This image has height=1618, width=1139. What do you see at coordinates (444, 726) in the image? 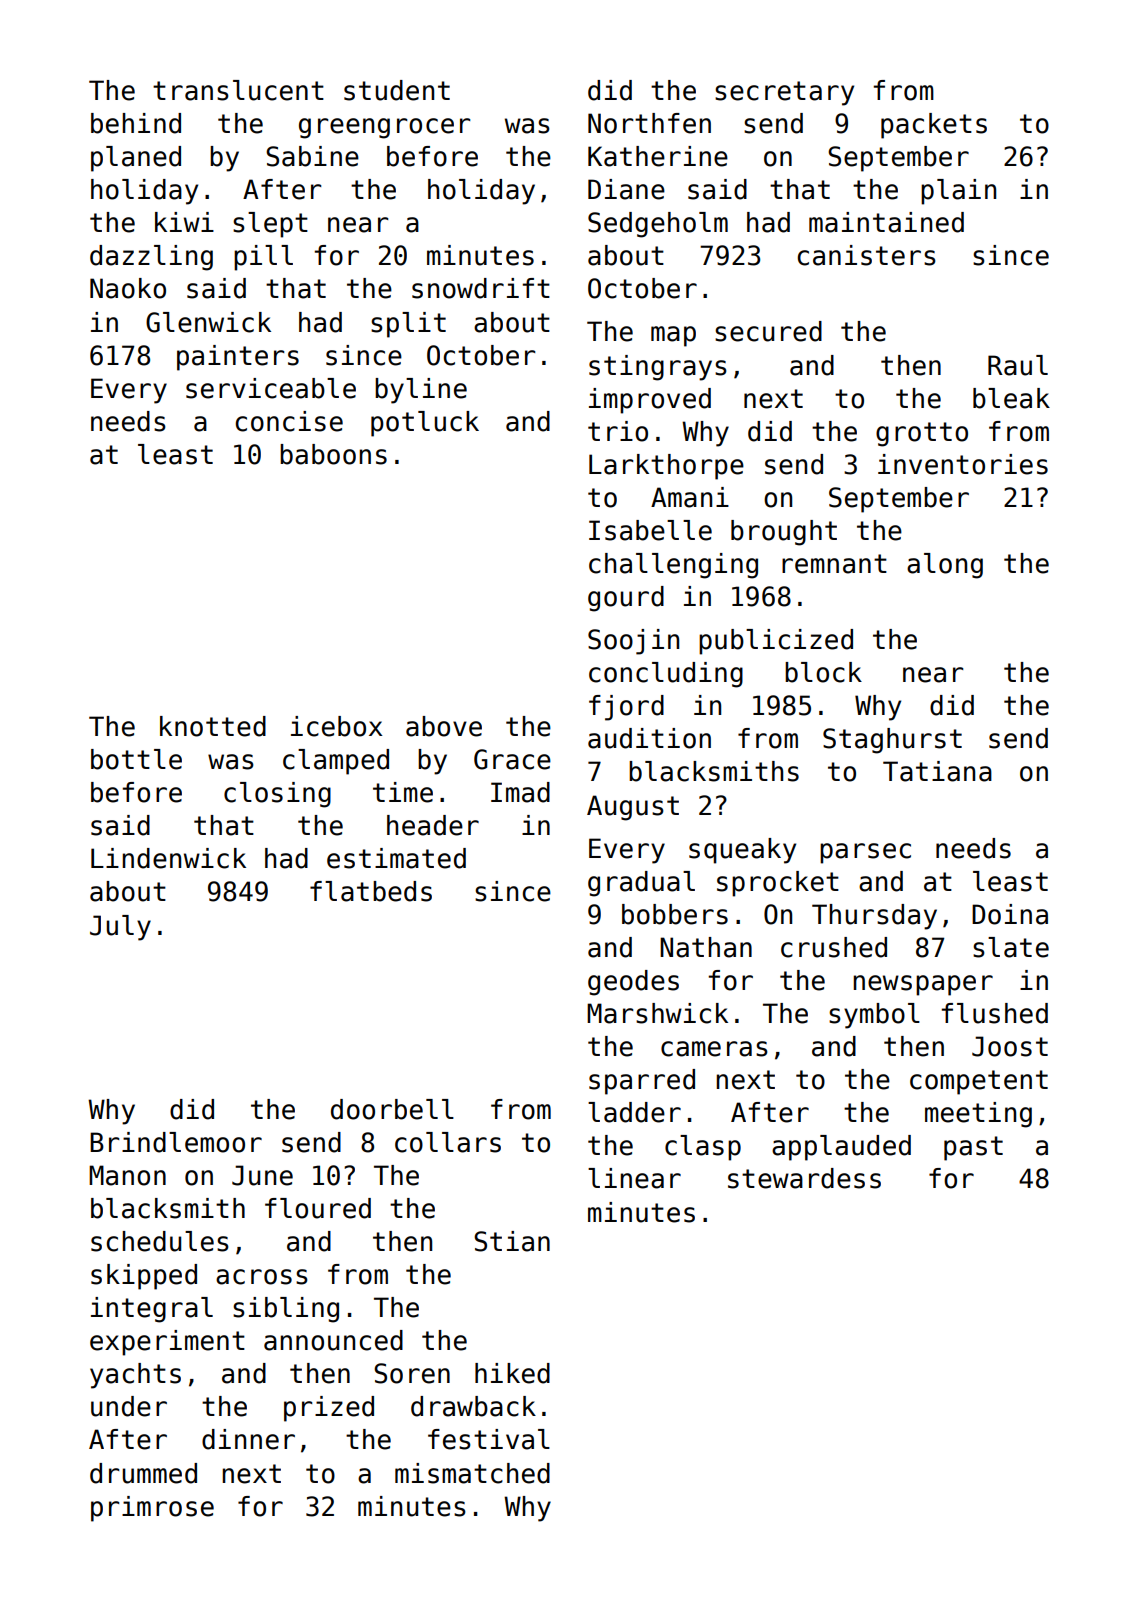
I see `above` at bounding box center [444, 726].
